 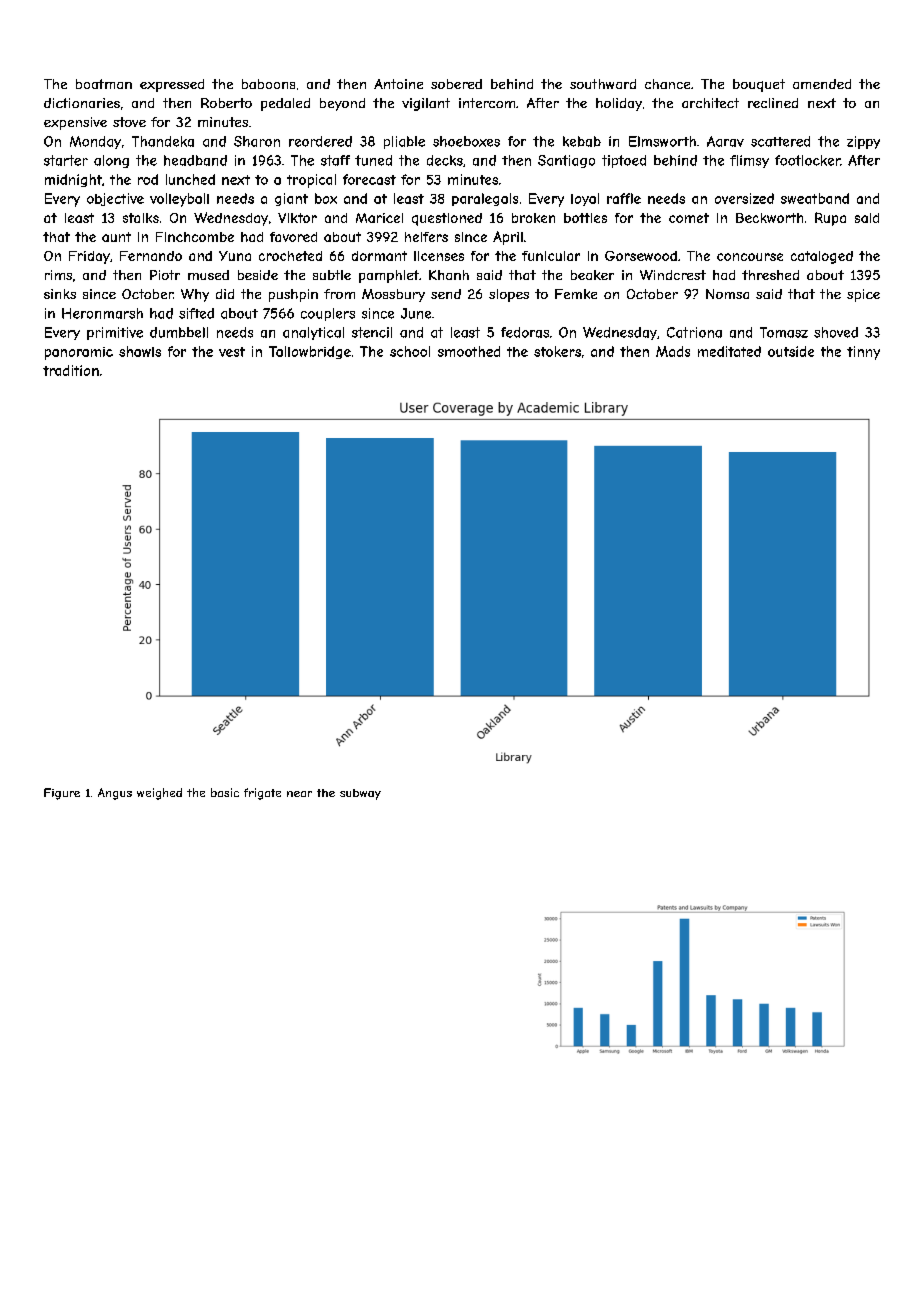 What do you see at coordinates (140, 351) in the screenshot?
I see `shawls` at bounding box center [140, 351].
